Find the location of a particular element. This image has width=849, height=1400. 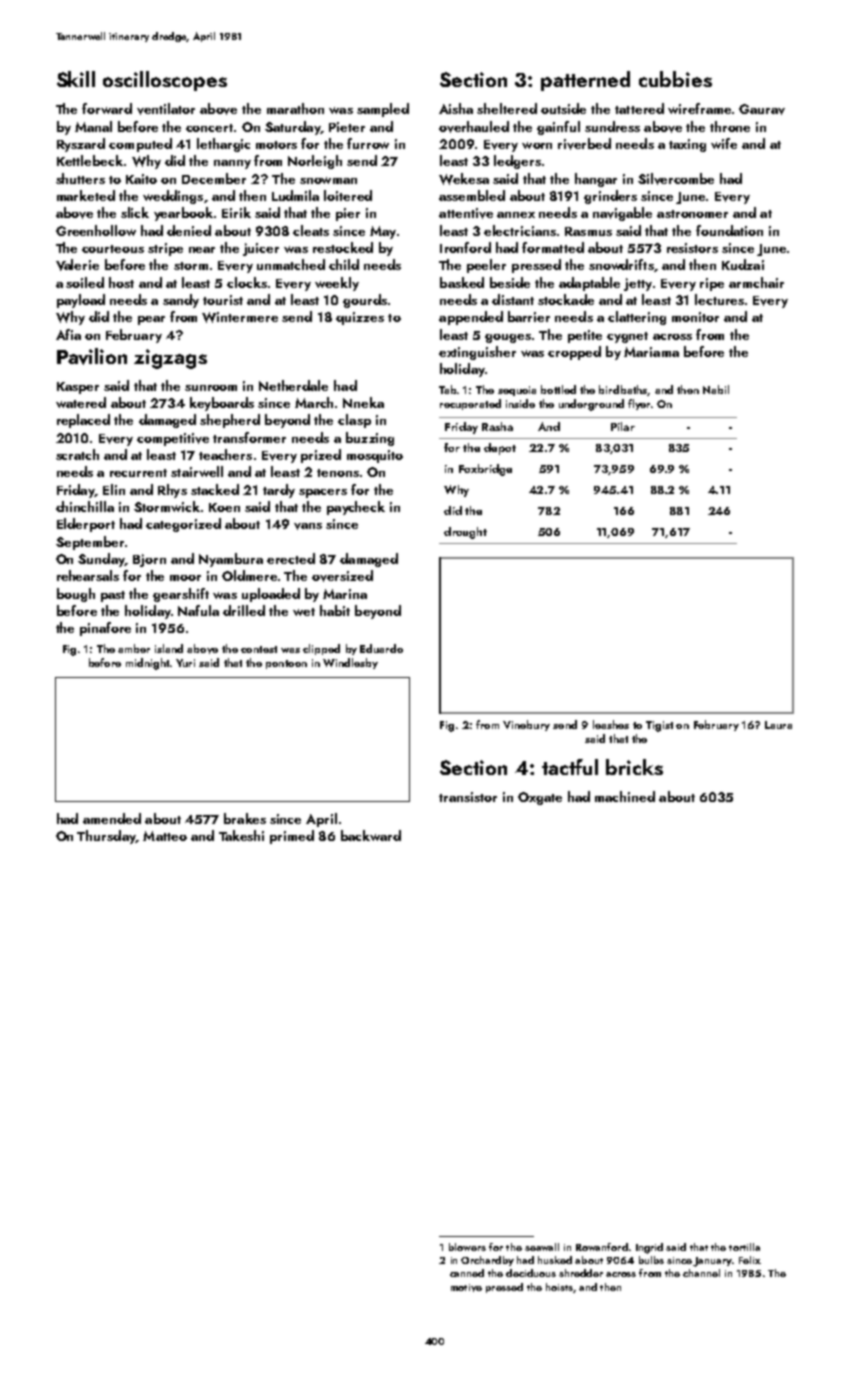

armchair is located at coordinates (756, 282).
